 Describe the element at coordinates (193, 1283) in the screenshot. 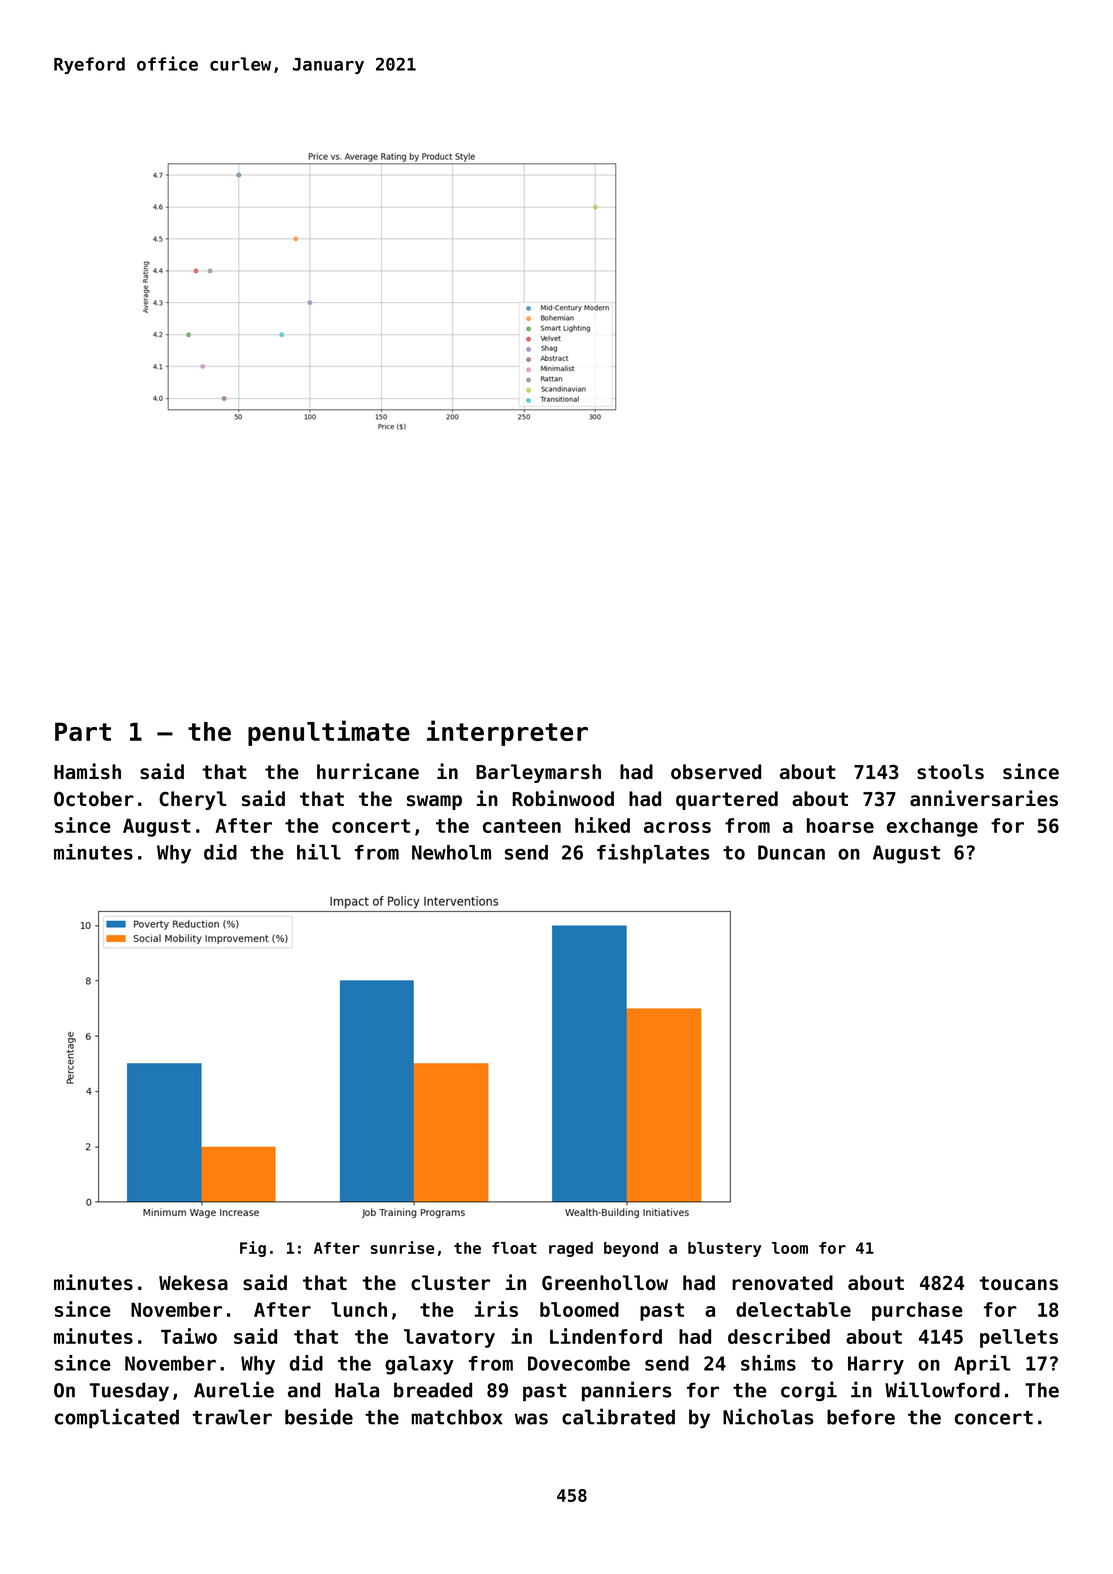

I see `Wekesa` at that location.
